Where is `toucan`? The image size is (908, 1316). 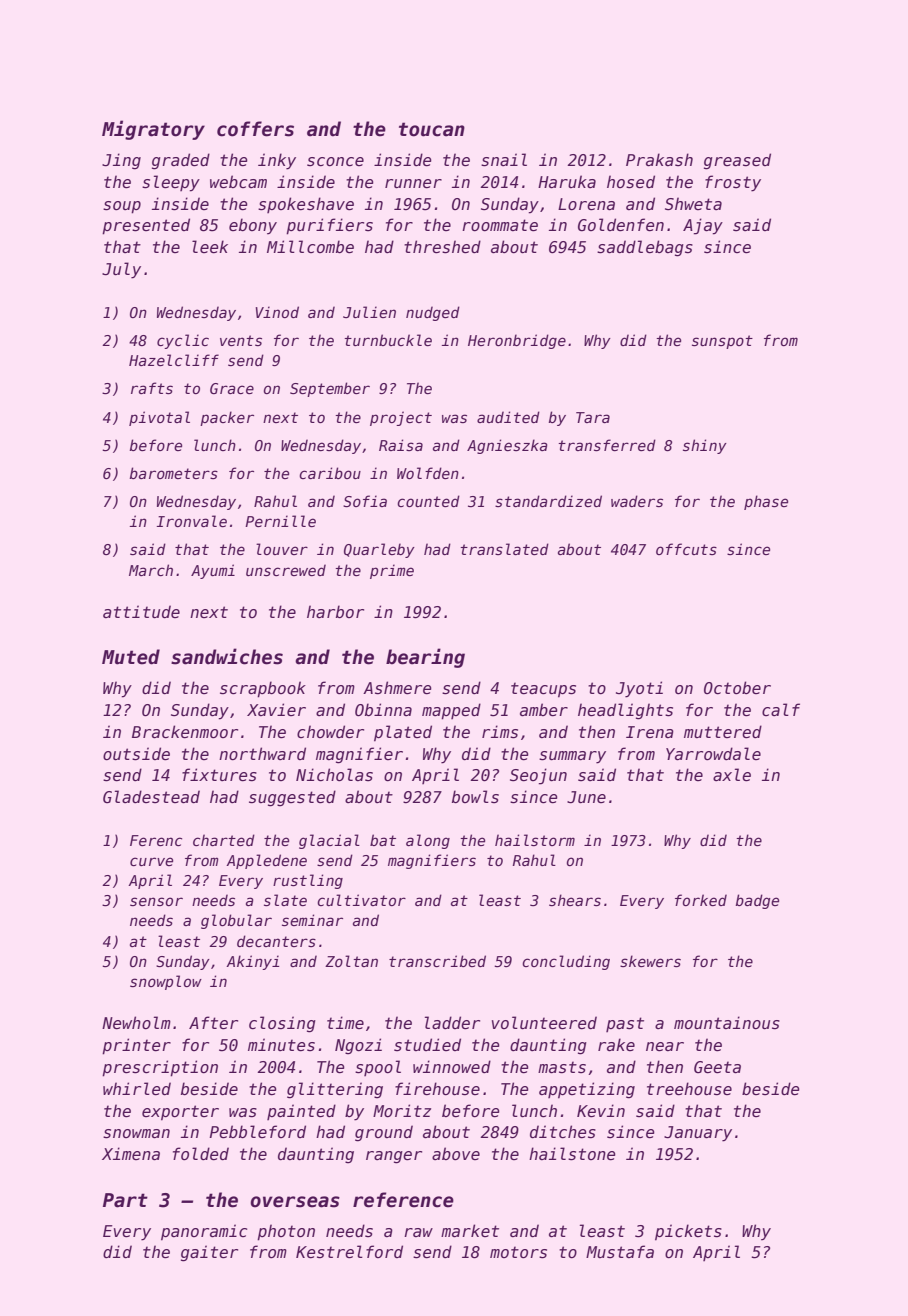
toucan is located at coordinates (432, 129).
